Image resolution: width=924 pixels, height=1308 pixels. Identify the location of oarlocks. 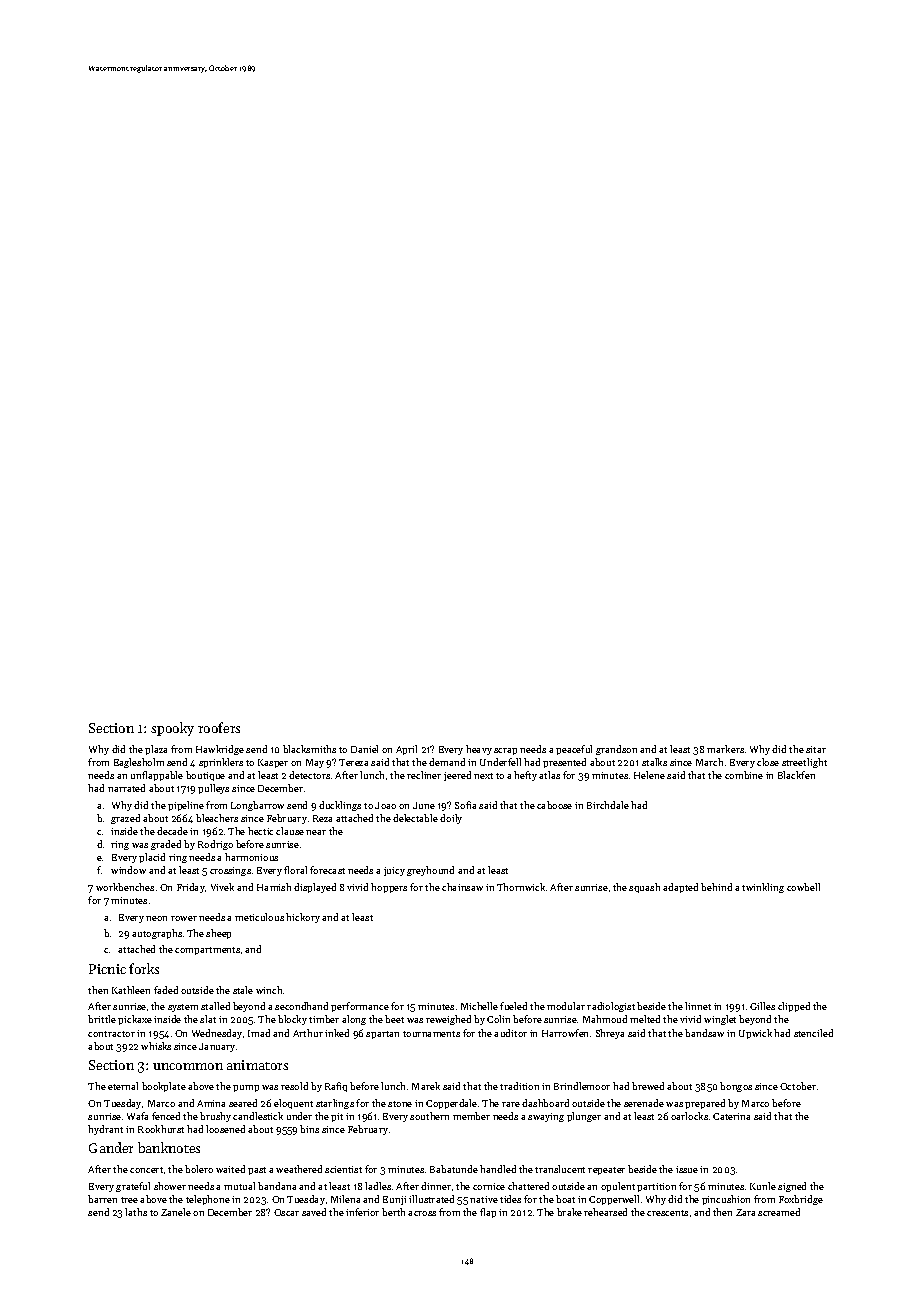
(689, 1116).
